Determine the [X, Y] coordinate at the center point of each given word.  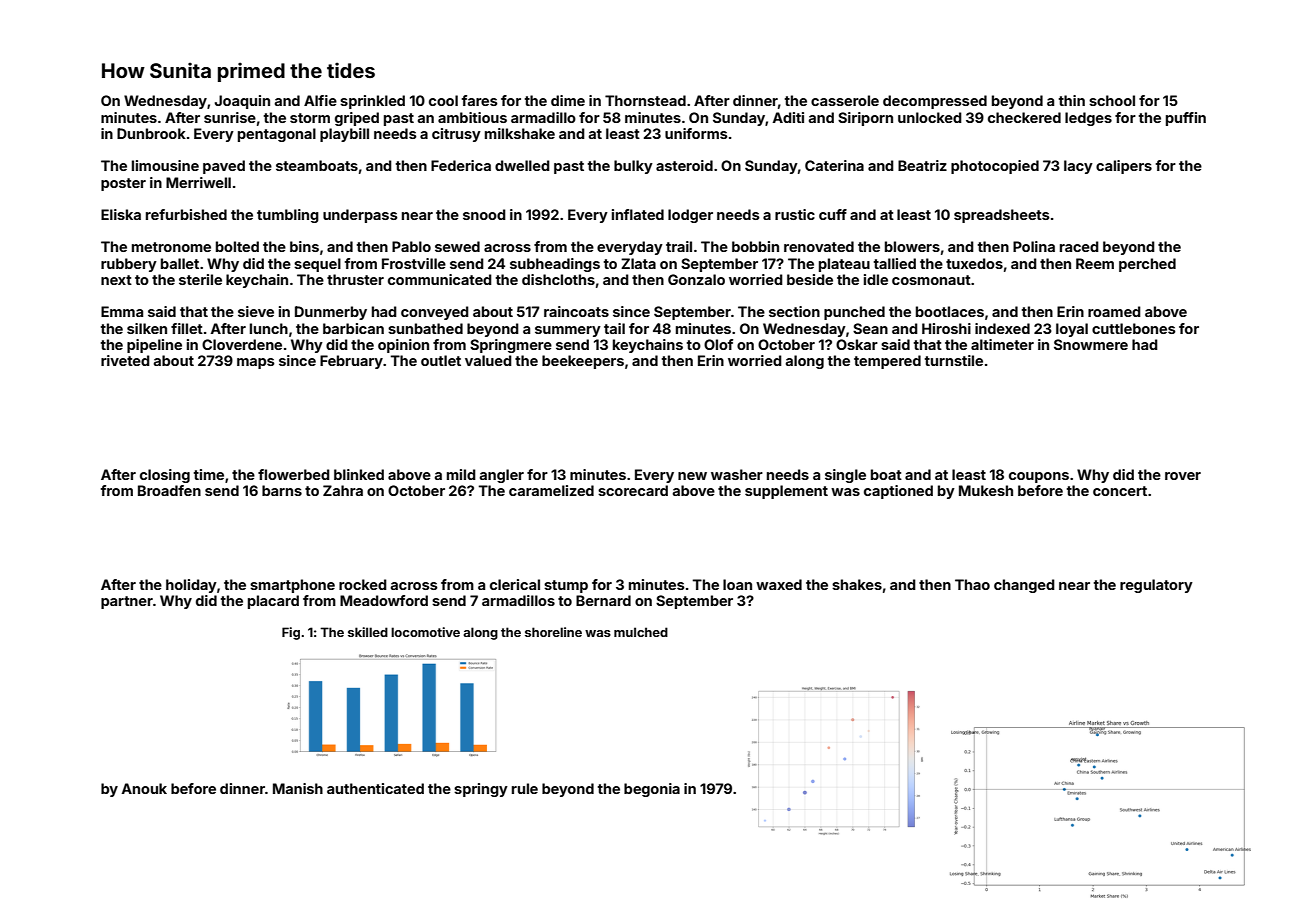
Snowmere [1091, 344]
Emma [122, 311]
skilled [368, 632]
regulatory [1156, 586]
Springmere [511, 346]
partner [127, 602]
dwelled [522, 165]
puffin [1186, 119]
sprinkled [372, 102]
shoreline [553, 632]
